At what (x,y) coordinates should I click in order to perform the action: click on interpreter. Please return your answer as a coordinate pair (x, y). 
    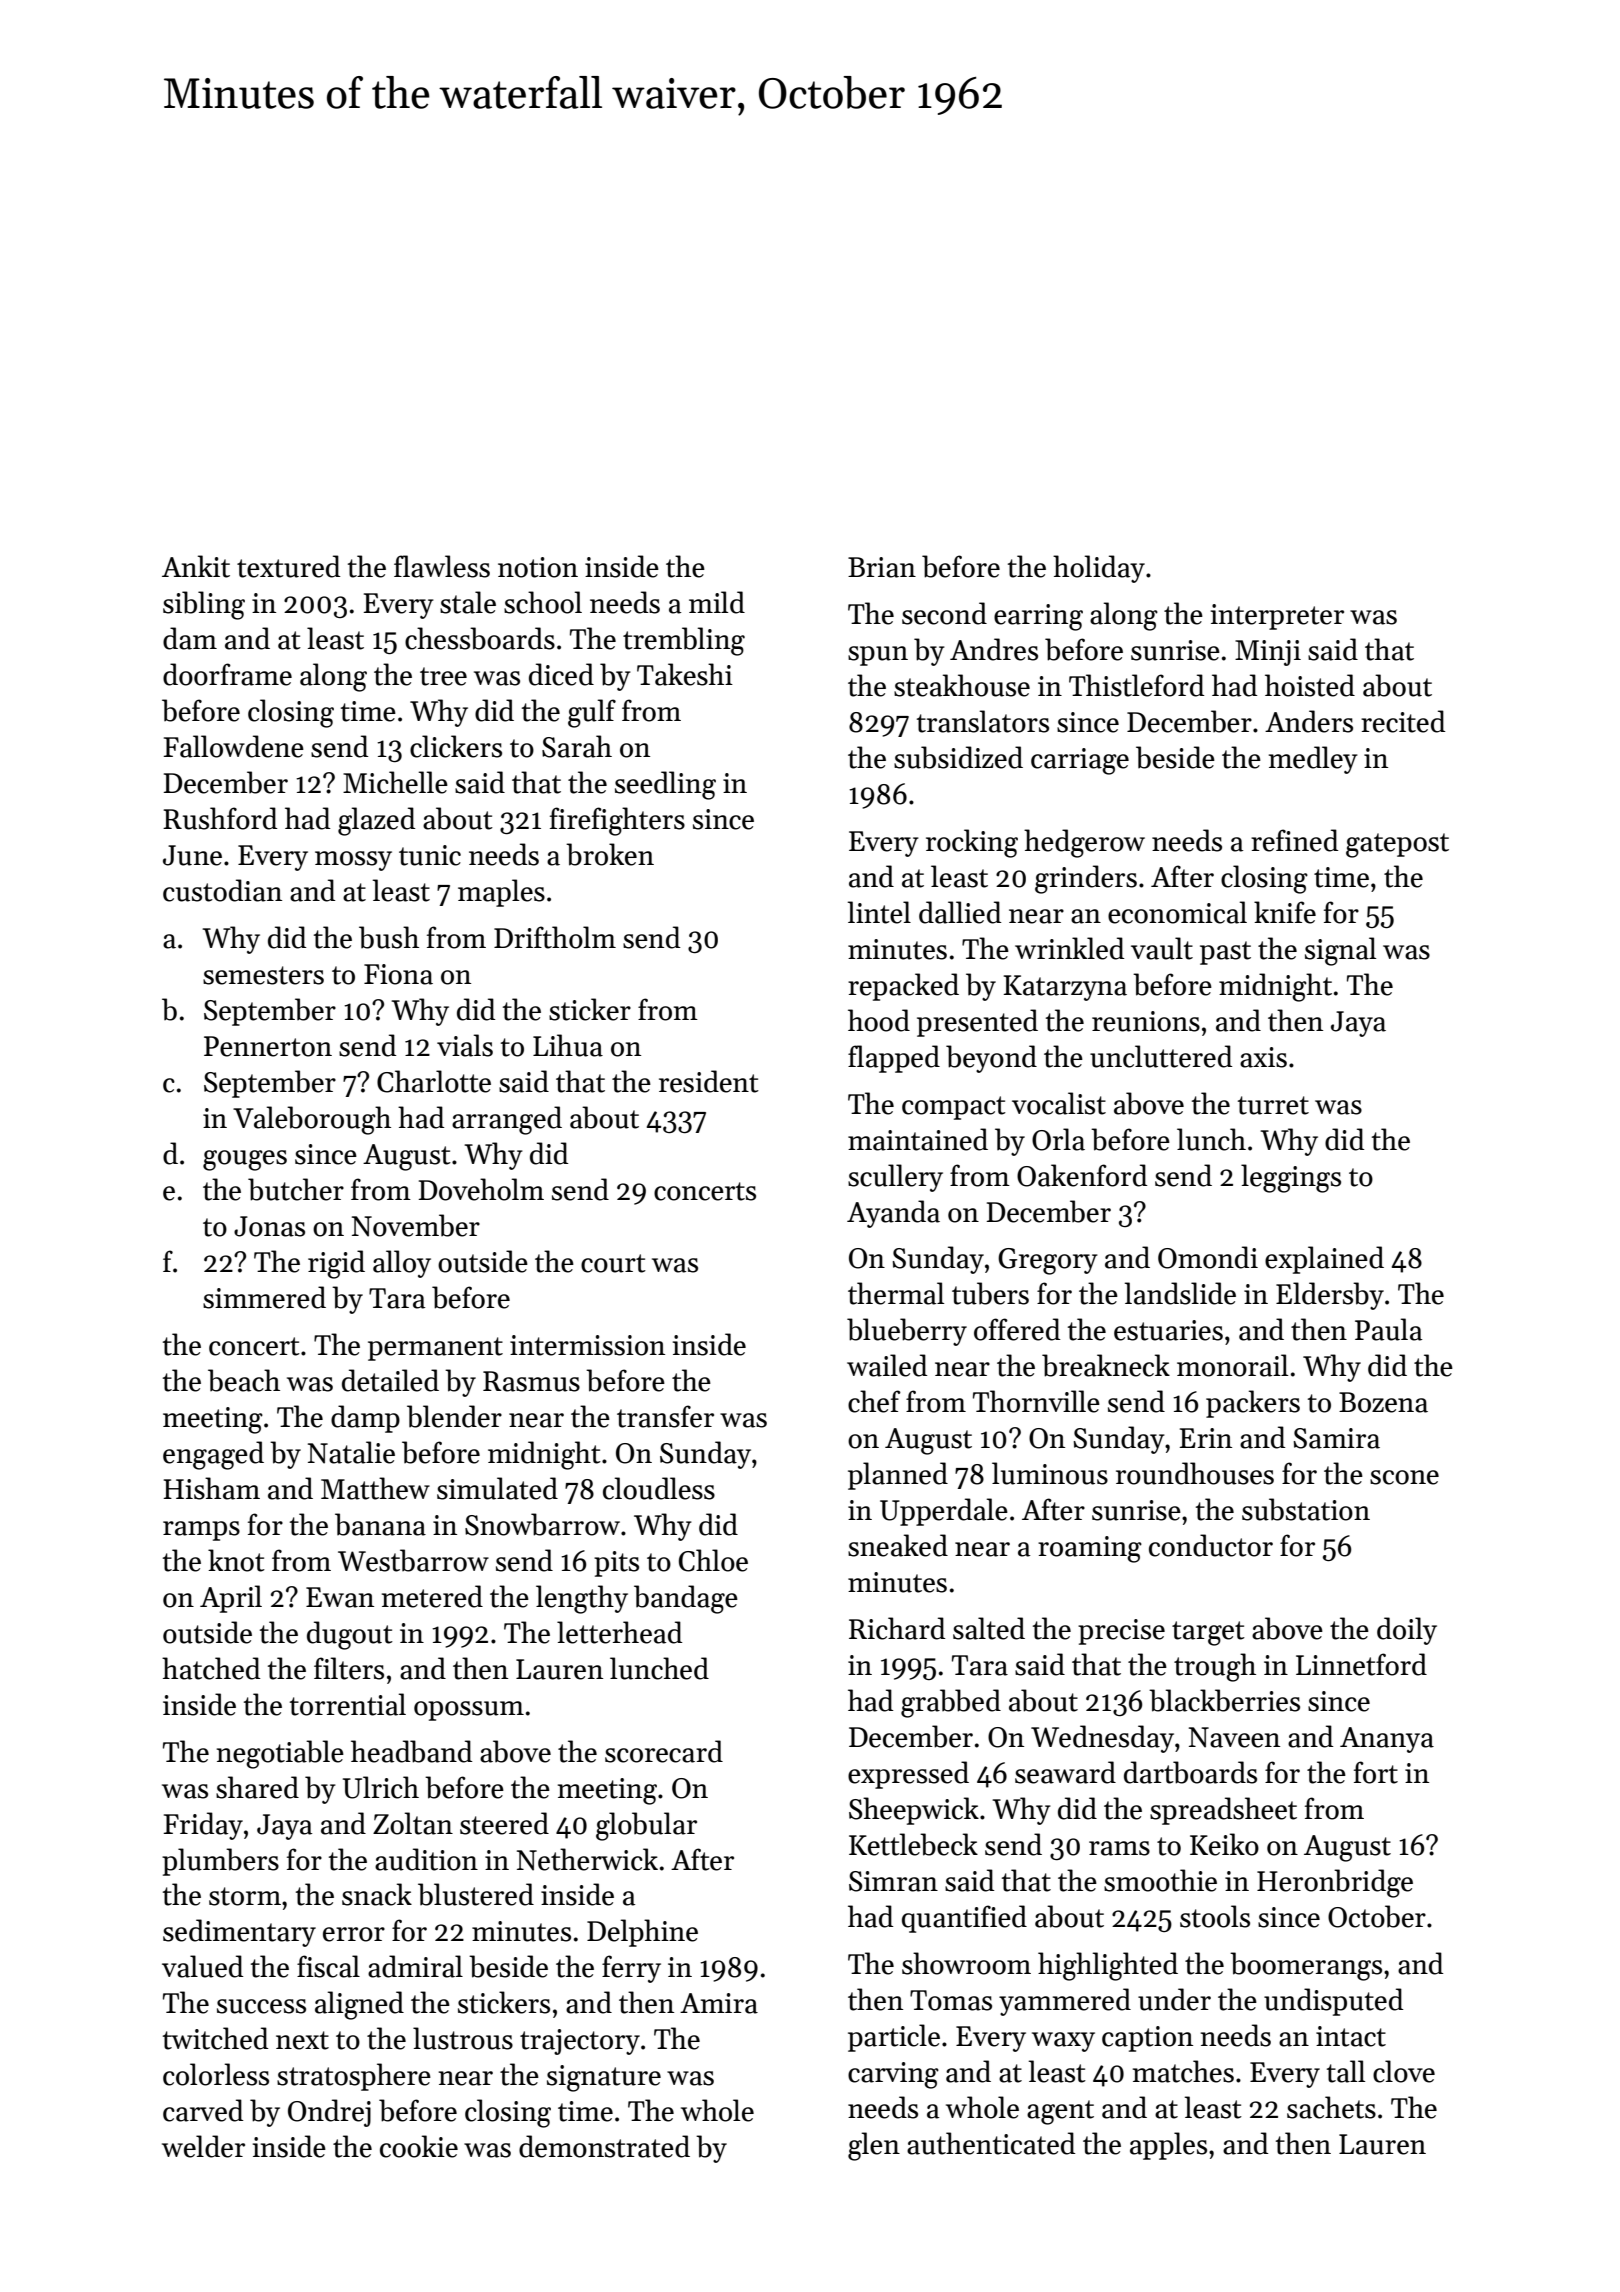
    Looking at the image, I should click on (1277, 617).
